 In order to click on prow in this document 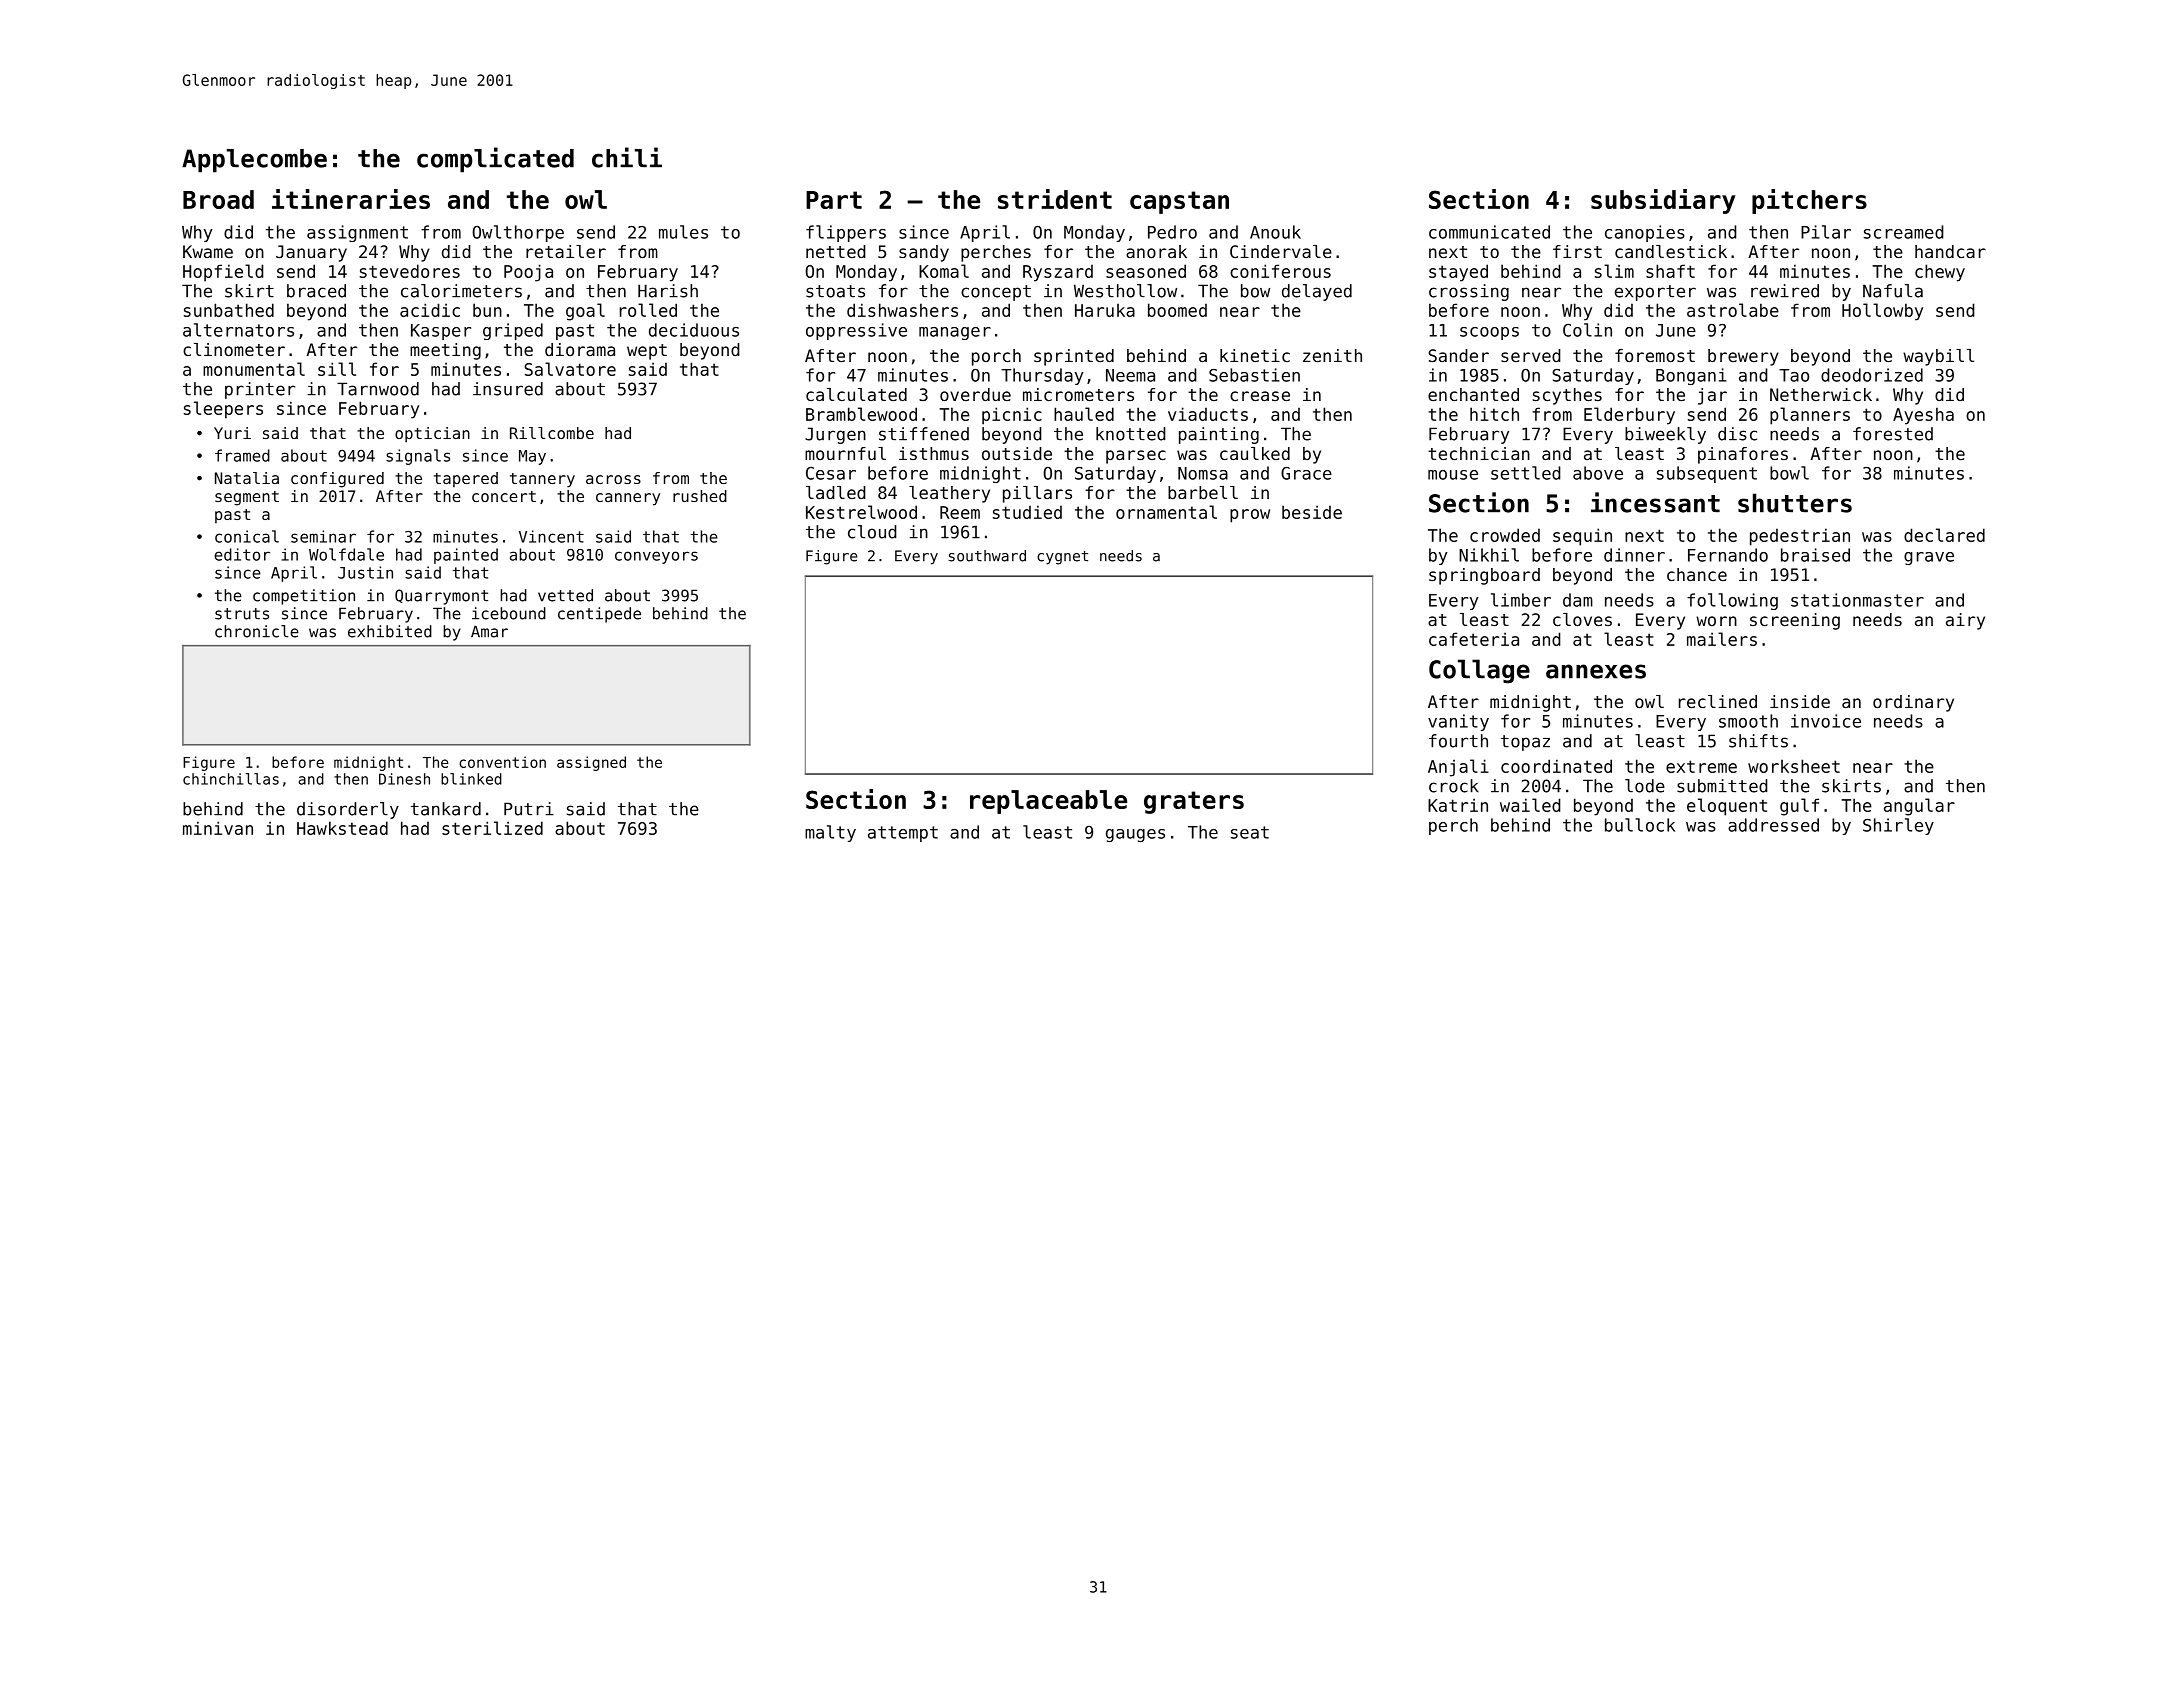, I will do `click(1250, 516)`.
